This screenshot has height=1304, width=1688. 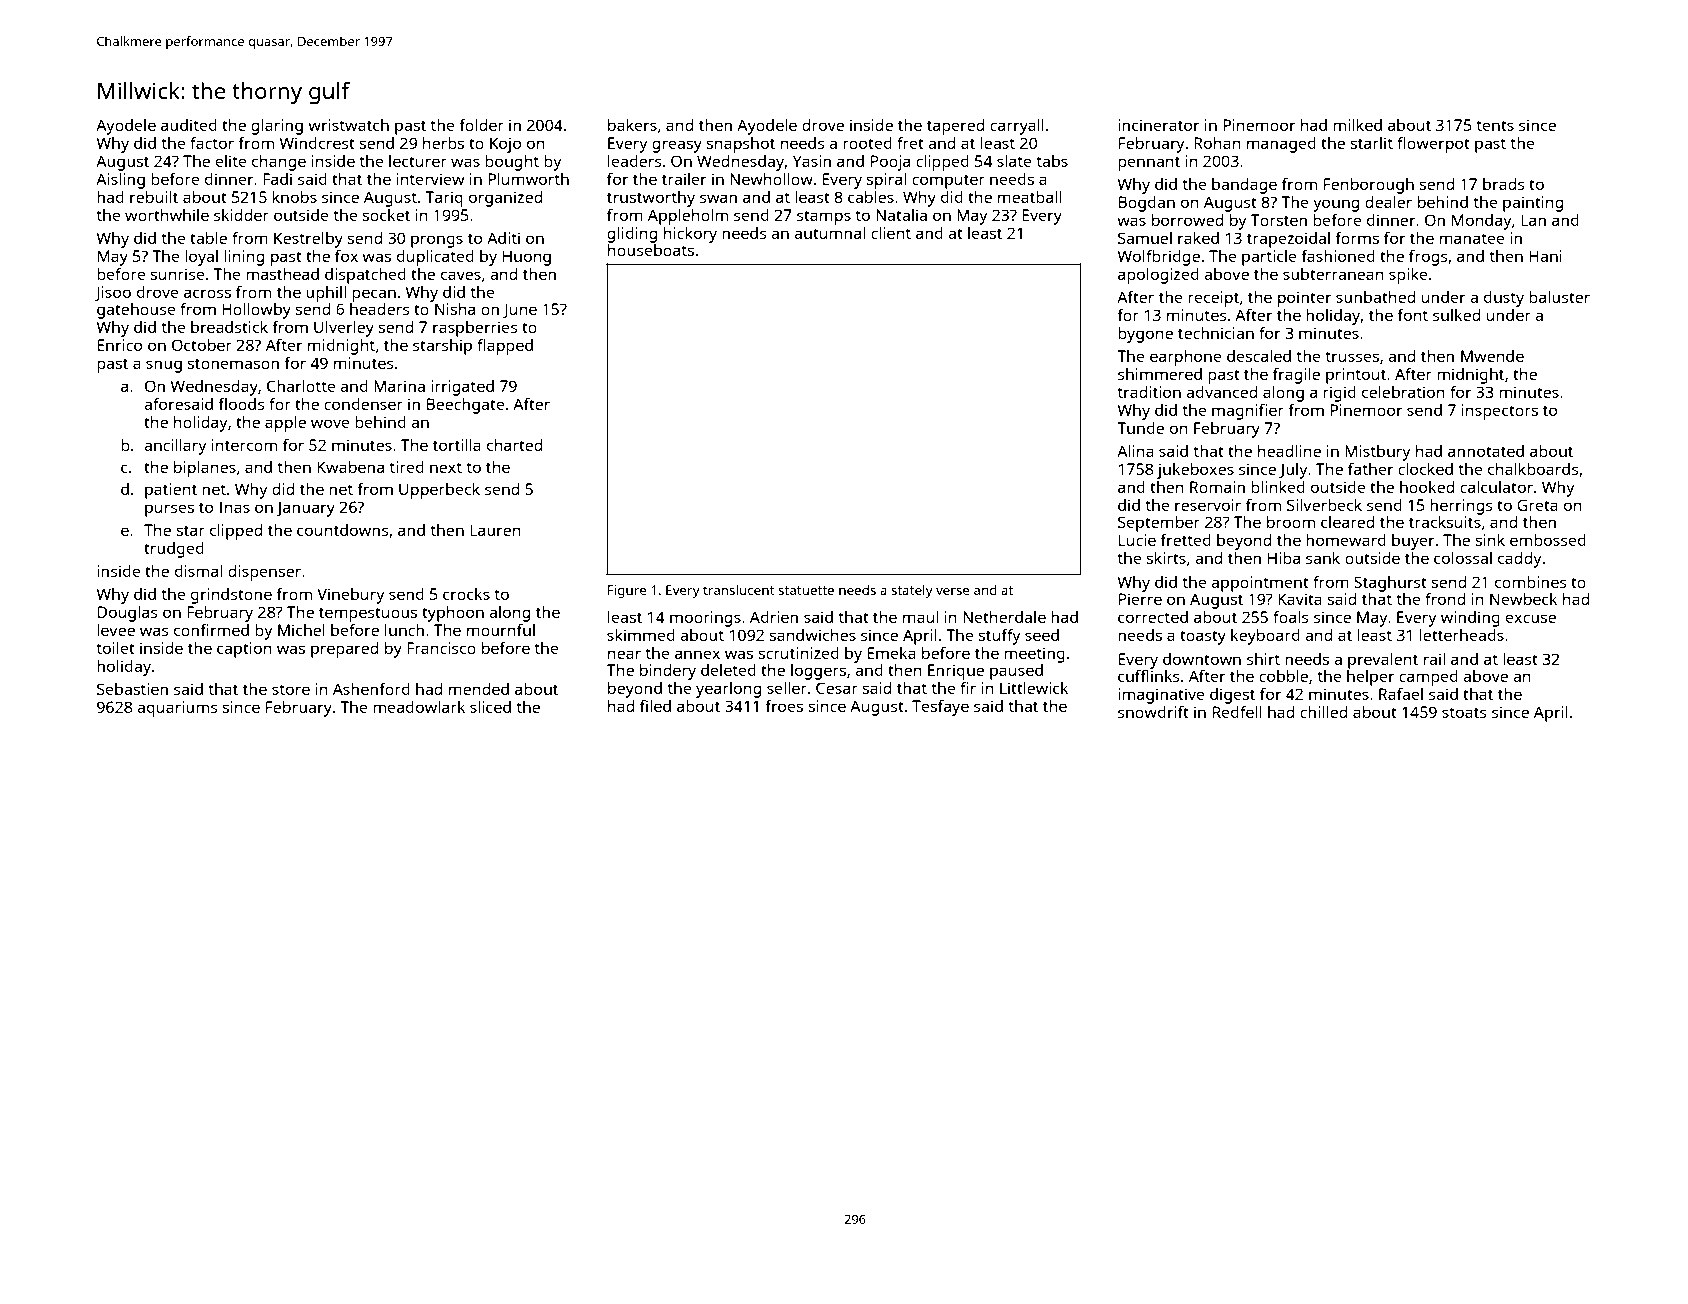 I want to click on bakers, so click(x=632, y=125).
